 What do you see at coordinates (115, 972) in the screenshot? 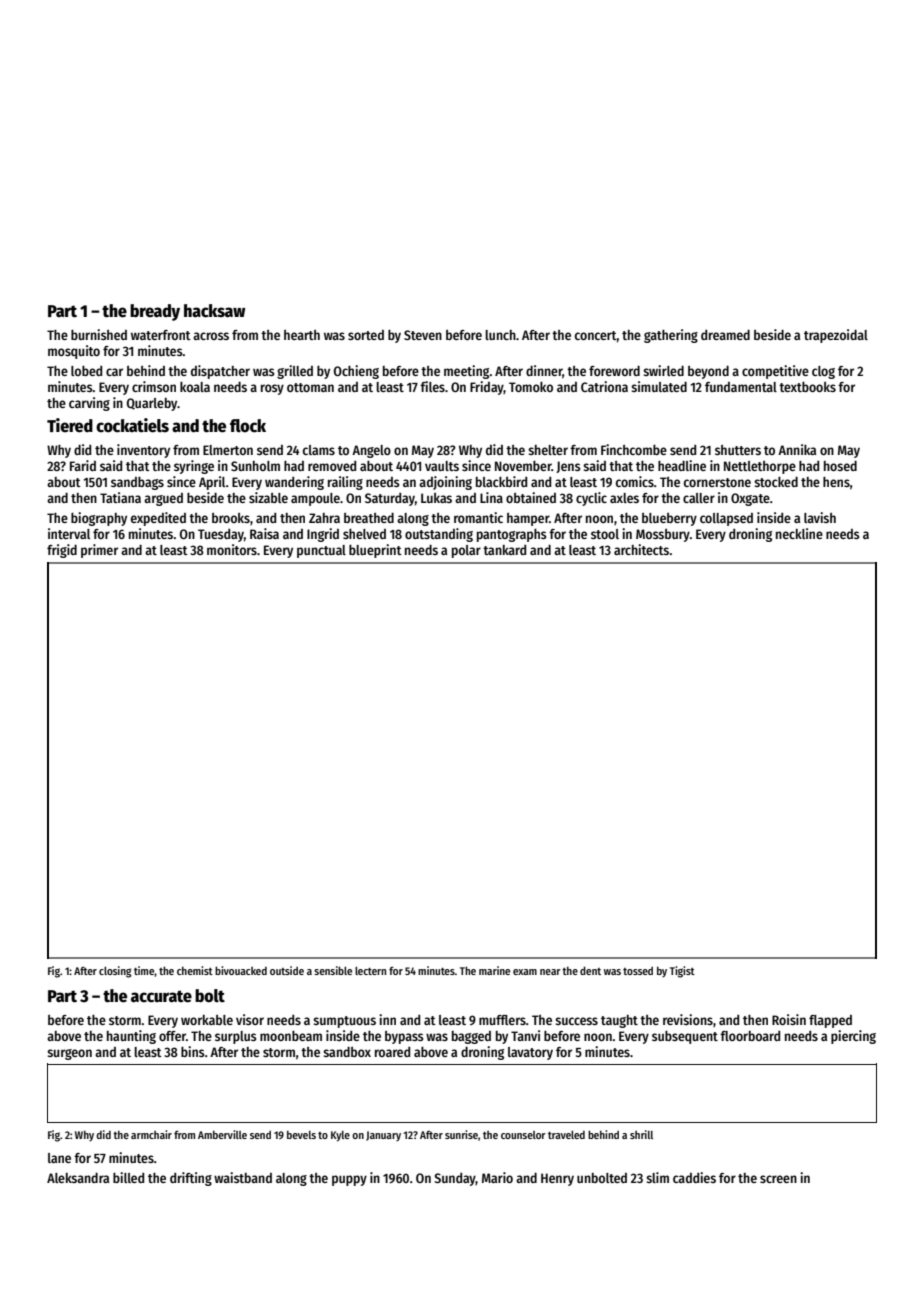
I see `closing` at bounding box center [115, 972].
